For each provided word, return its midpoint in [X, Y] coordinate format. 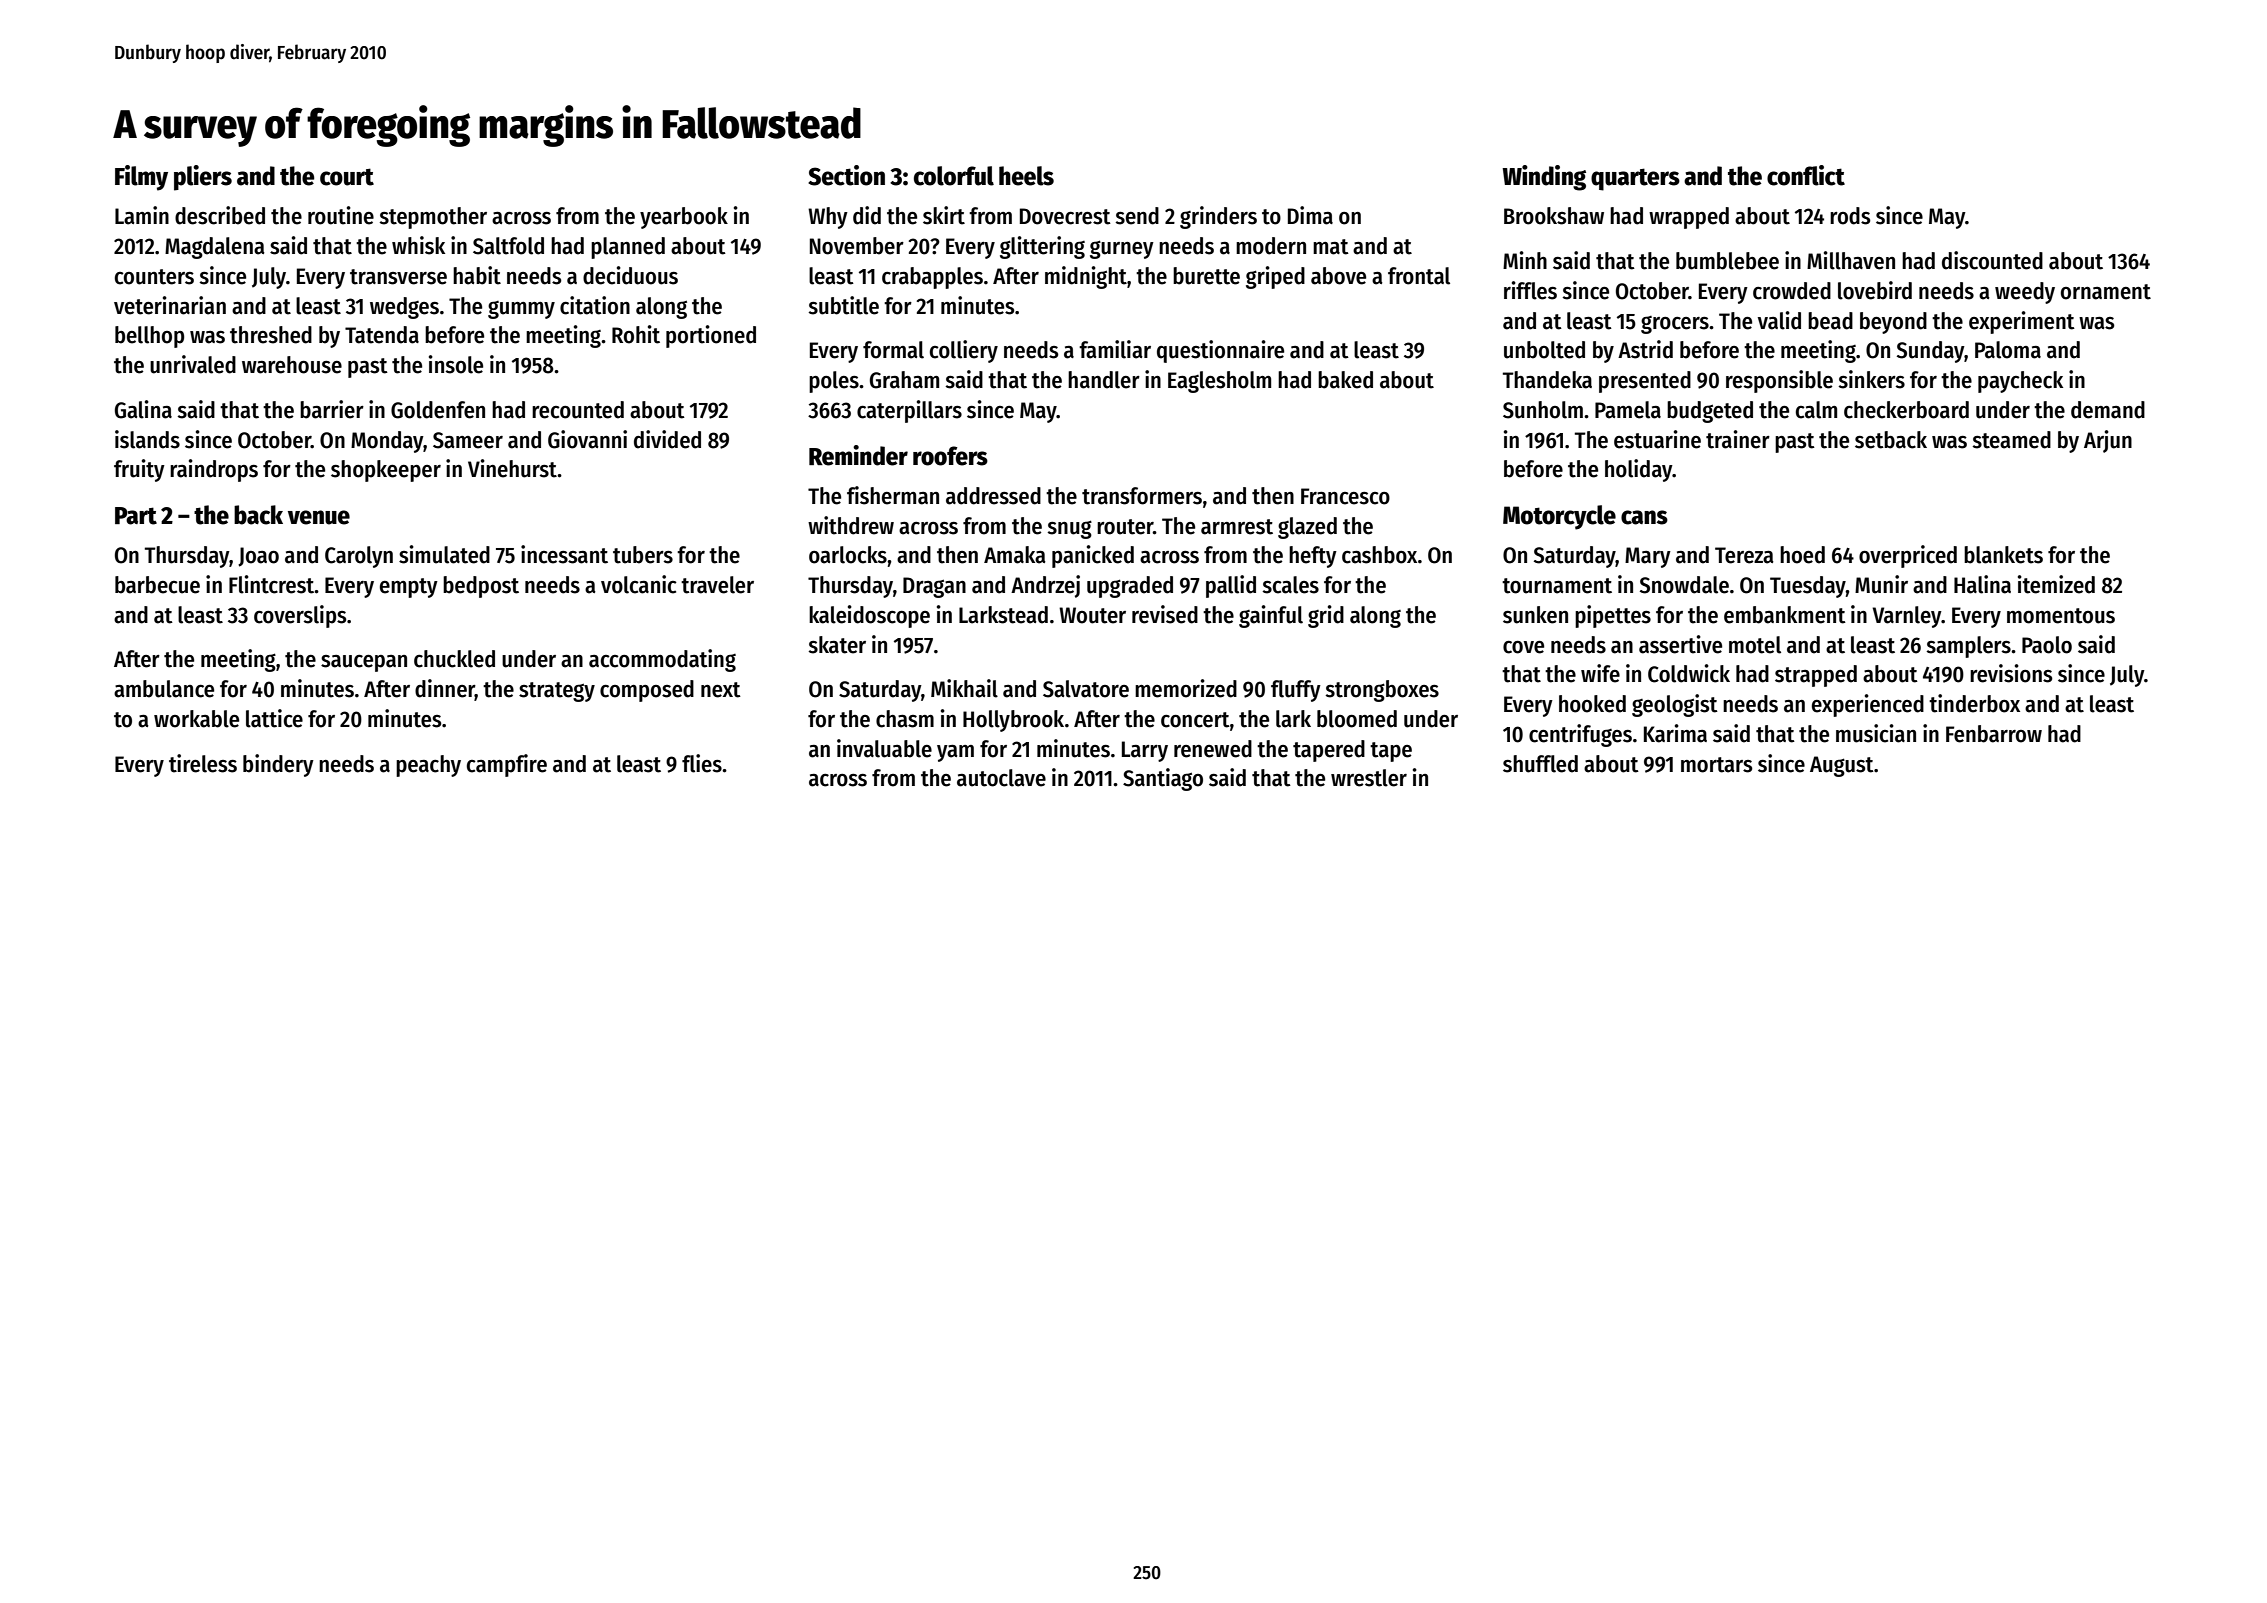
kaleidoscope [869, 616]
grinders [1218, 217]
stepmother [433, 218]
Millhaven [1851, 260]
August [1842, 766]
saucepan [364, 663]
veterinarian [170, 305]
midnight [1086, 277]
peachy [428, 766]
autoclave [1001, 778]
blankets [2003, 555]
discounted [1992, 260]
